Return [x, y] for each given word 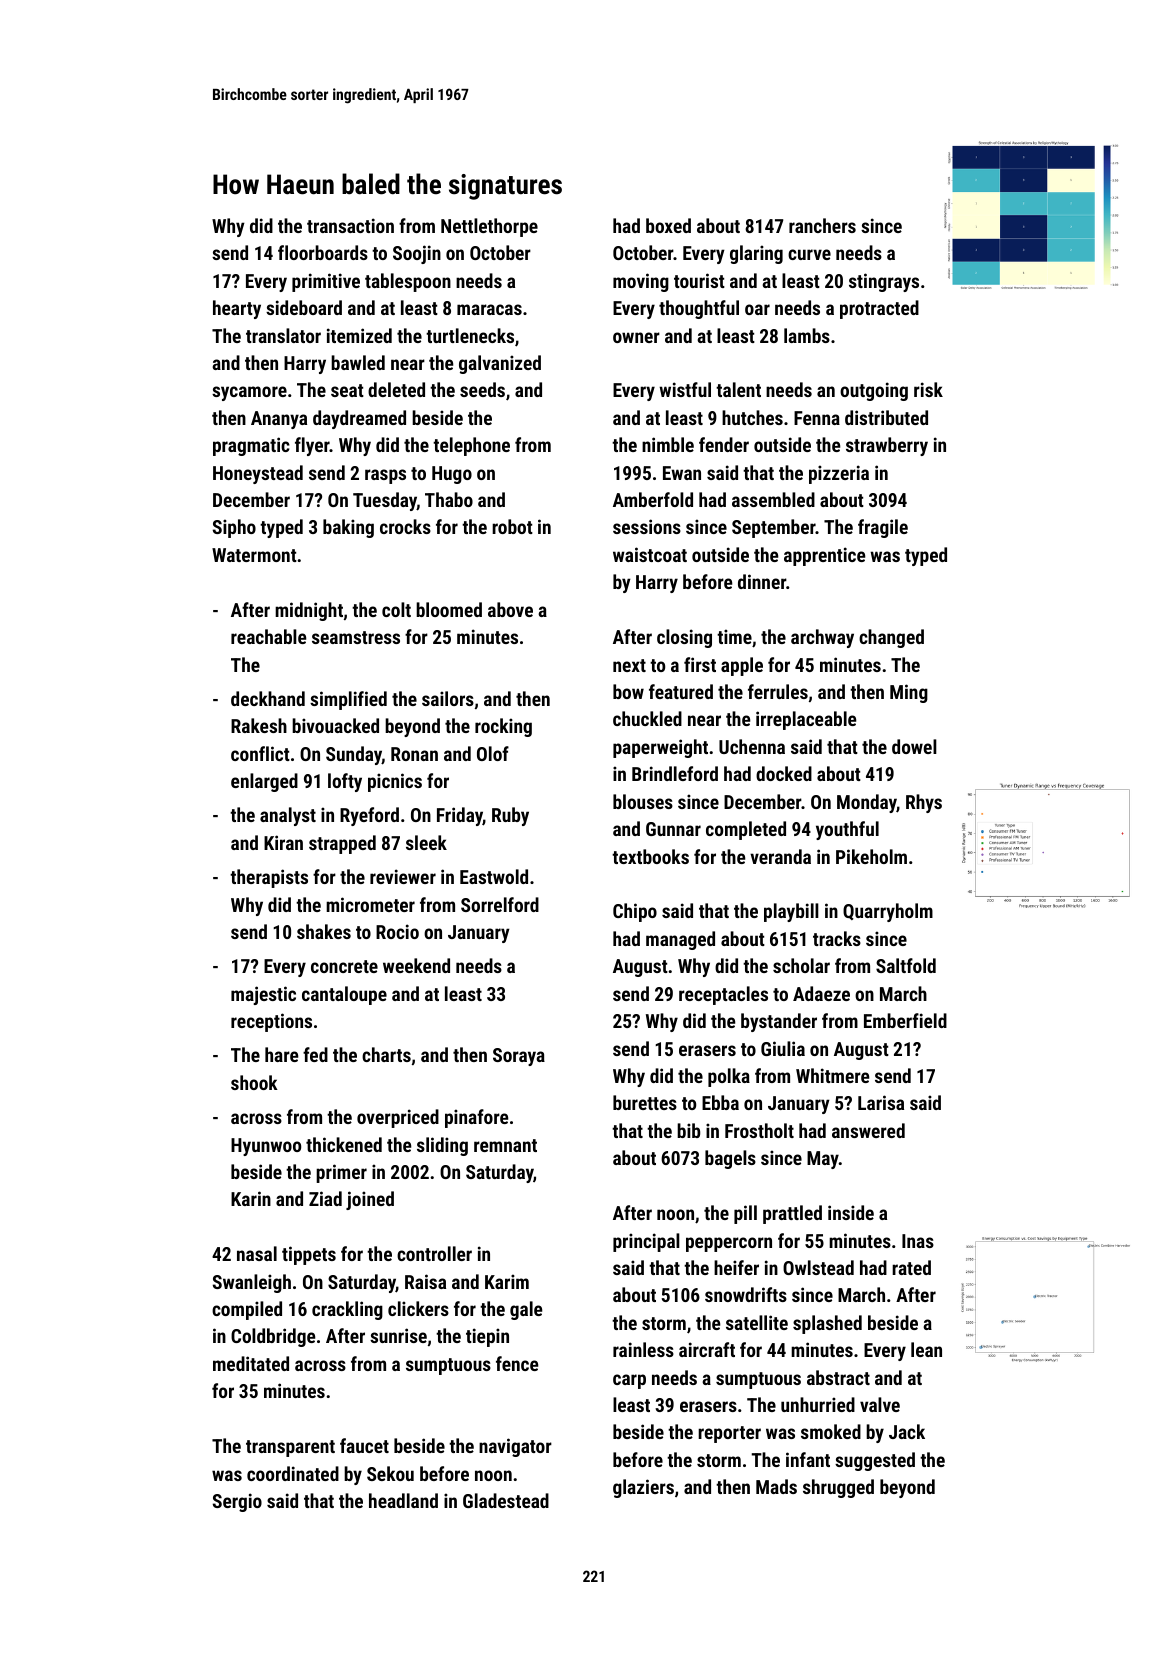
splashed [827, 1324]
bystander [779, 1022]
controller [434, 1253]
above [510, 609]
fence [517, 1363]
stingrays [884, 282]
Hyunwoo [266, 1147]
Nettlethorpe [489, 227]
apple [742, 666]
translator [283, 335]
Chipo [635, 912]
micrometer [370, 904]
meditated [251, 1363]
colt [396, 609]
